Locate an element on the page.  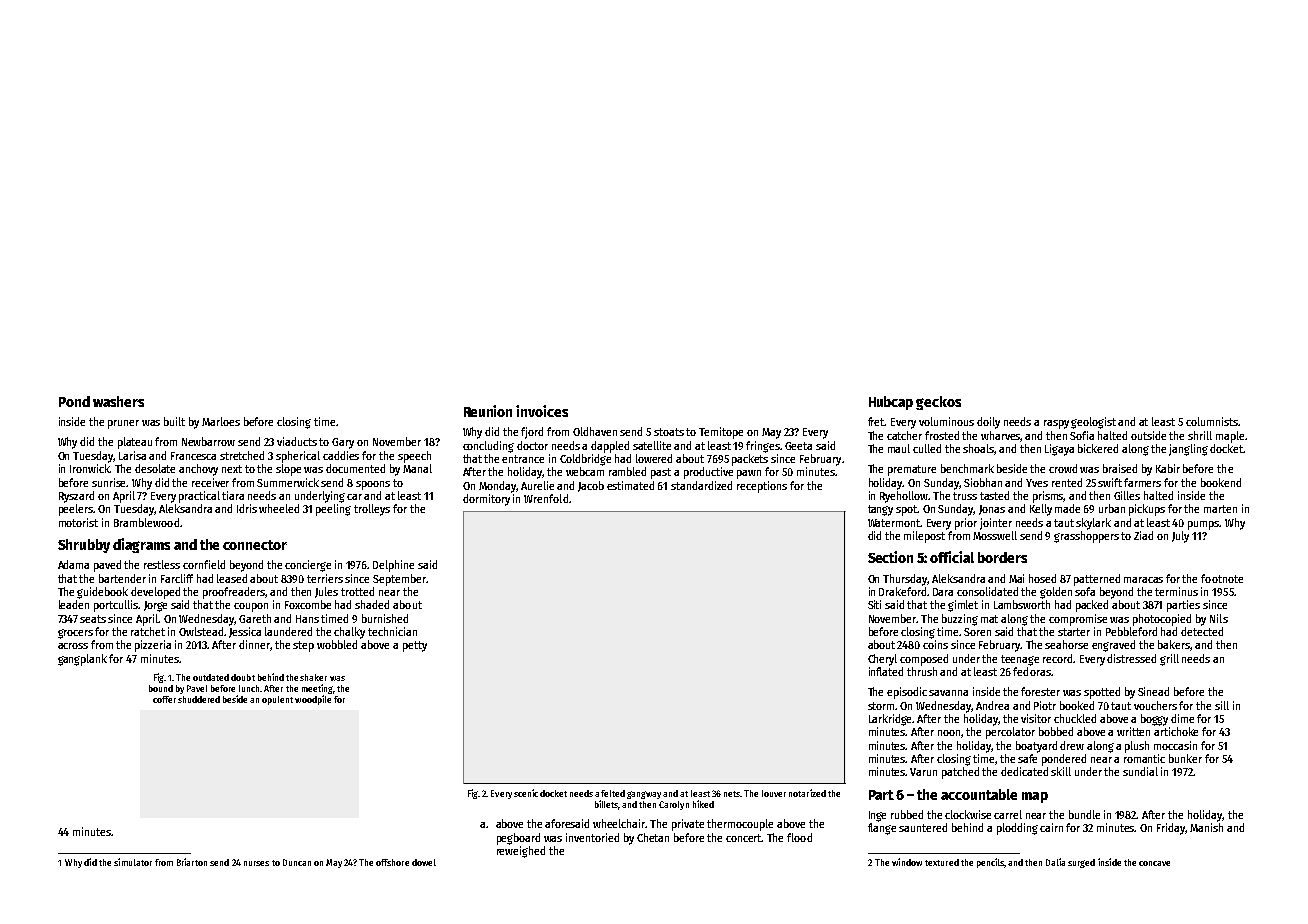
shuddered is located at coordinates (199, 699).
